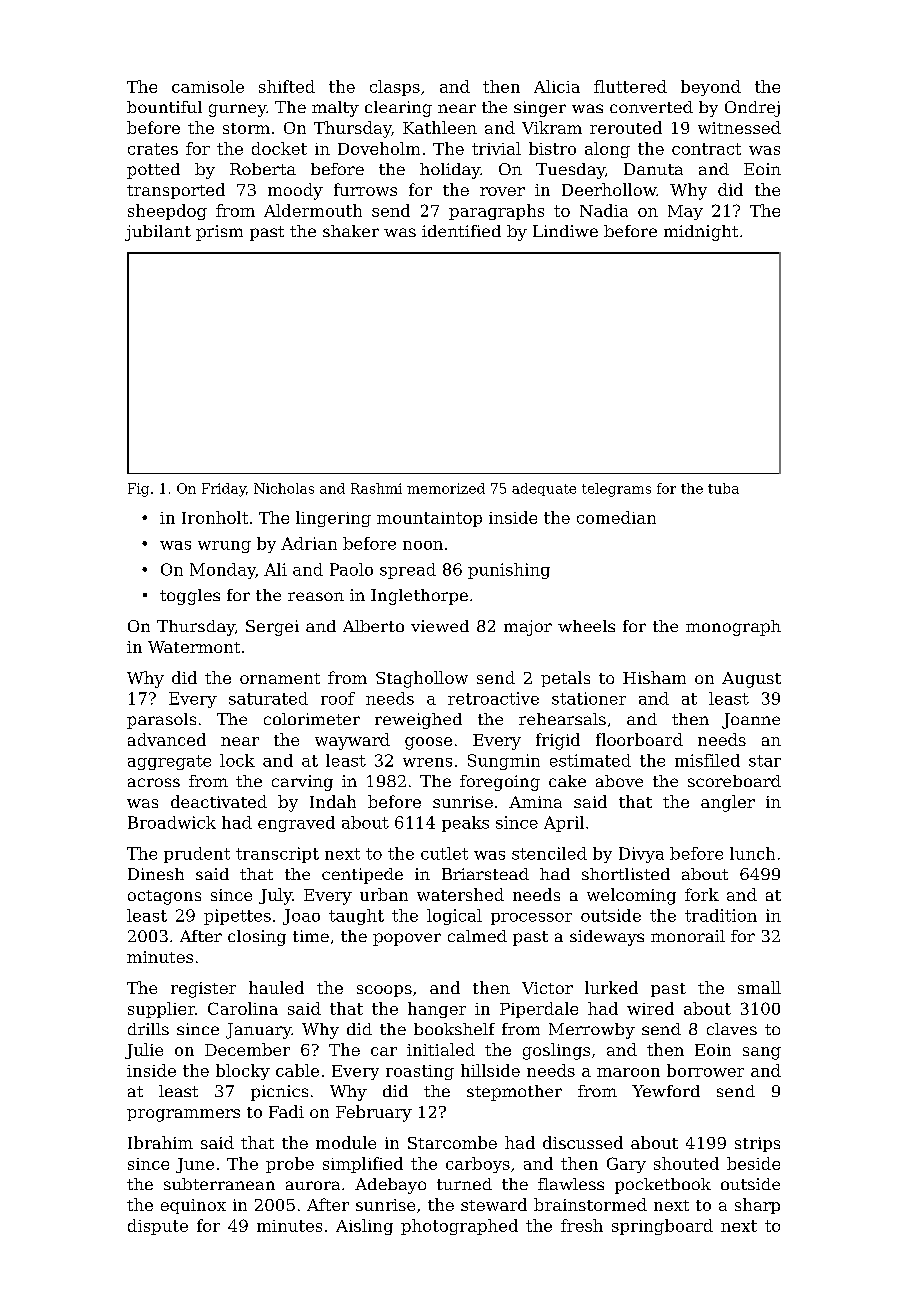 The height and width of the page is (1316, 908). I want to click on Fadi, so click(286, 1111).
